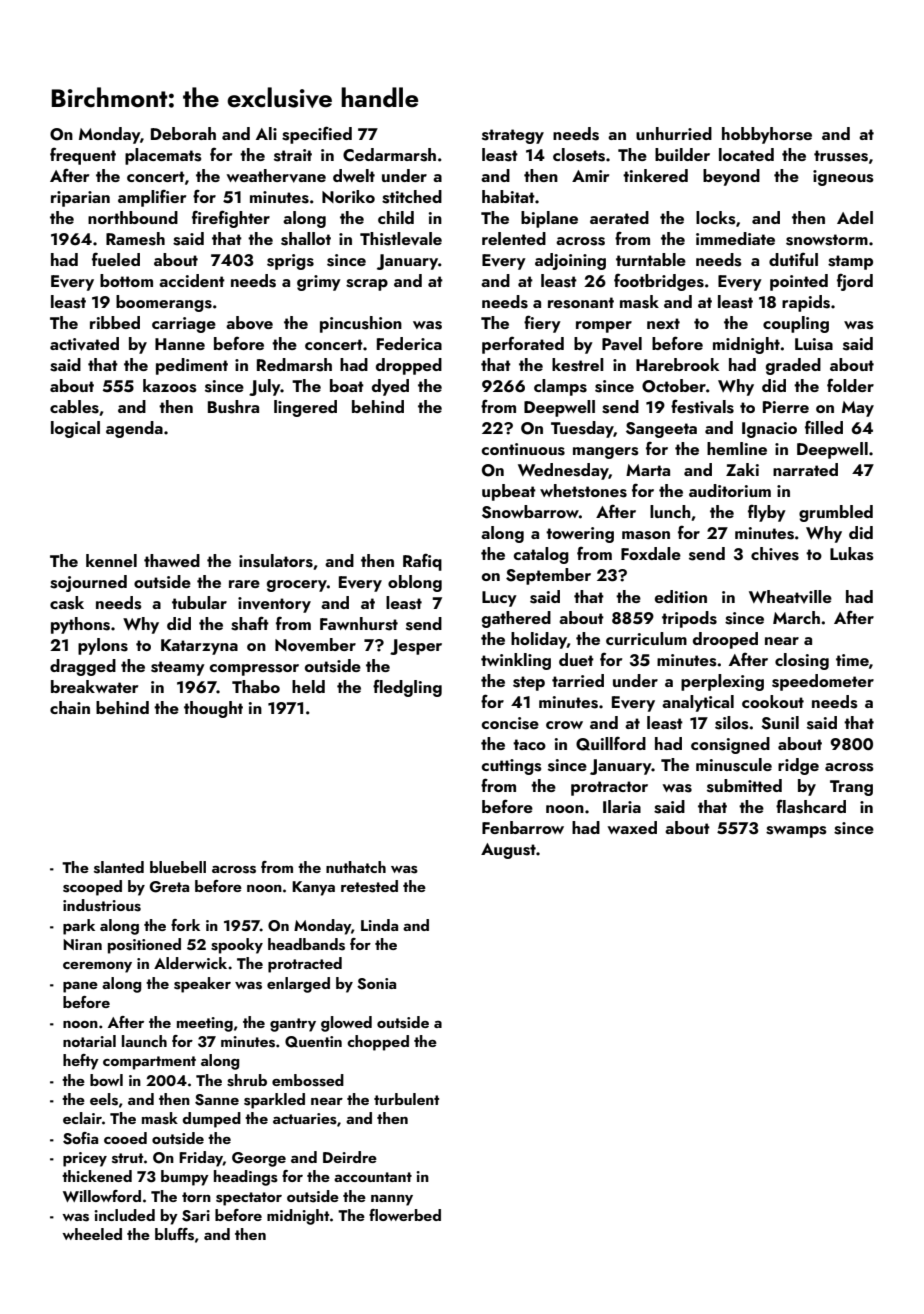 The height and width of the screenshot is (1314, 924). What do you see at coordinates (308, 686) in the screenshot?
I see `held` at bounding box center [308, 686].
